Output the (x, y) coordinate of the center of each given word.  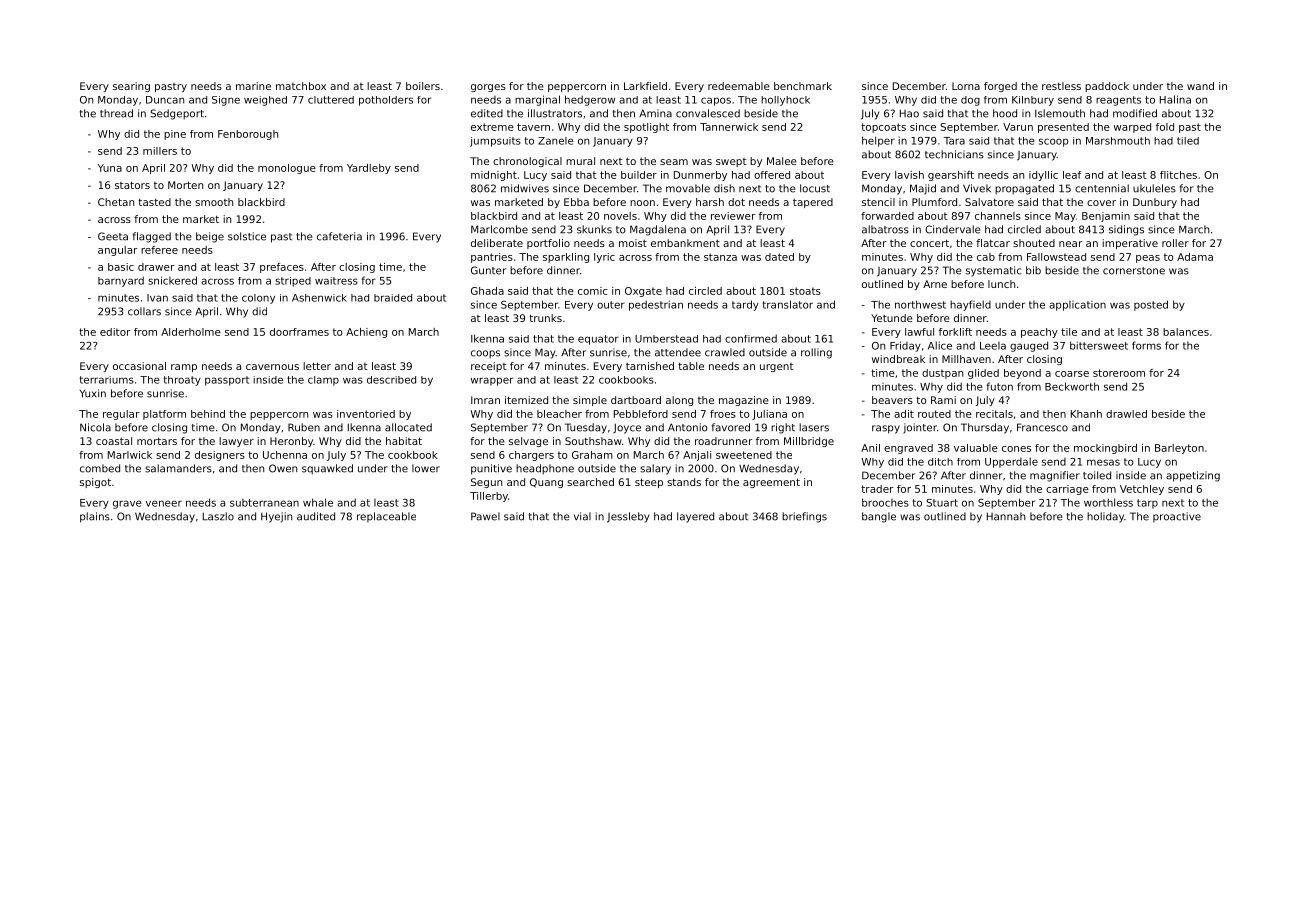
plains (95, 517)
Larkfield (645, 86)
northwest (920, 304)
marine (253, 86)
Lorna (966, 86)
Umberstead (666, 339)
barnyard (121, 281)
